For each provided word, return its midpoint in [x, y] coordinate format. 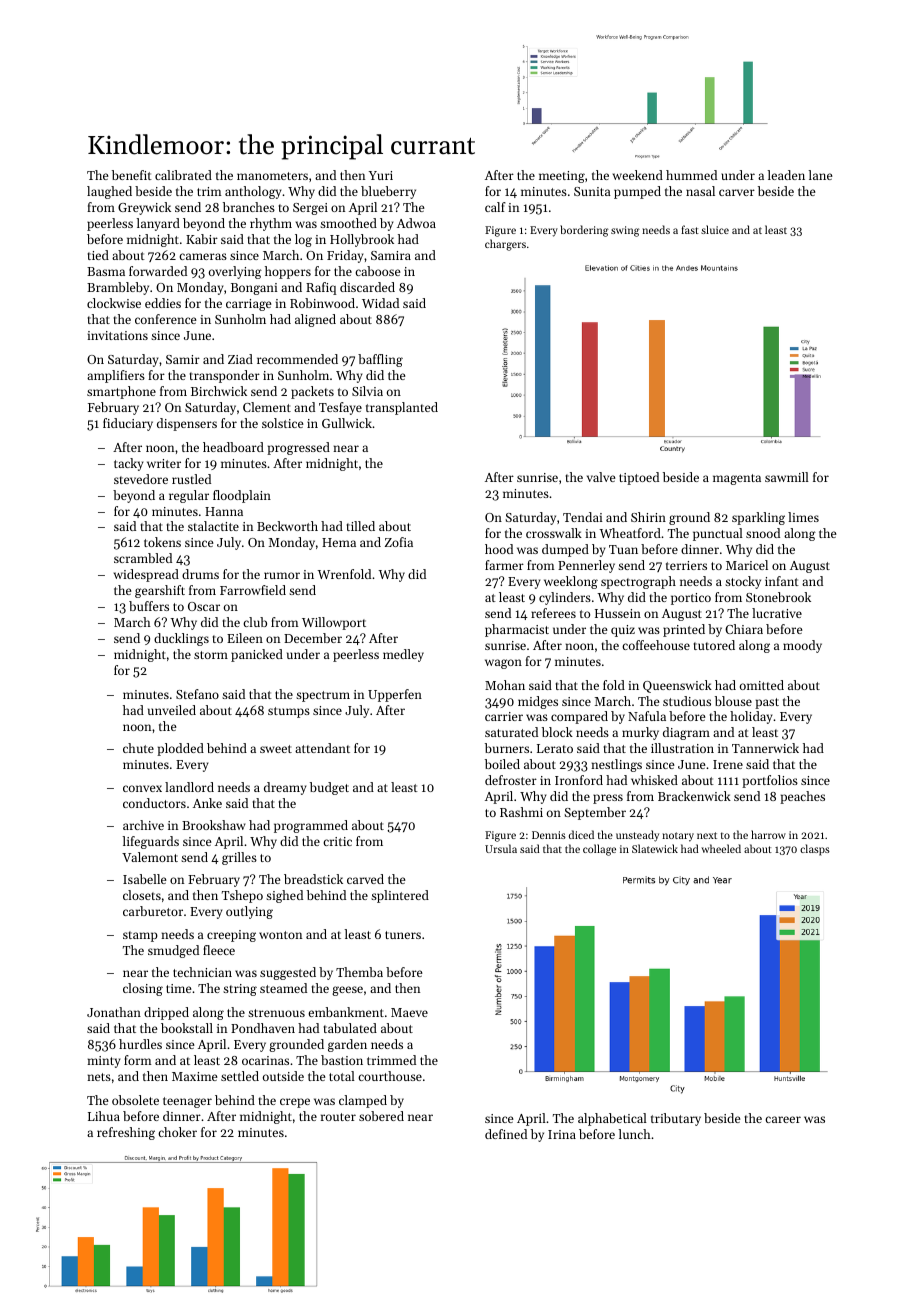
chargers [505, 245]
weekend [638, 175]
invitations [117, 335]
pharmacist [517, 630]
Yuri [381, 175]
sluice [715, 229]
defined [506, 1134]
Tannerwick [765, 748]
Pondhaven [263, 1028]
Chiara [744, 629]
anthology [253, 192]
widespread [146, 575]
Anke [207, 803]
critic [337, 841]
